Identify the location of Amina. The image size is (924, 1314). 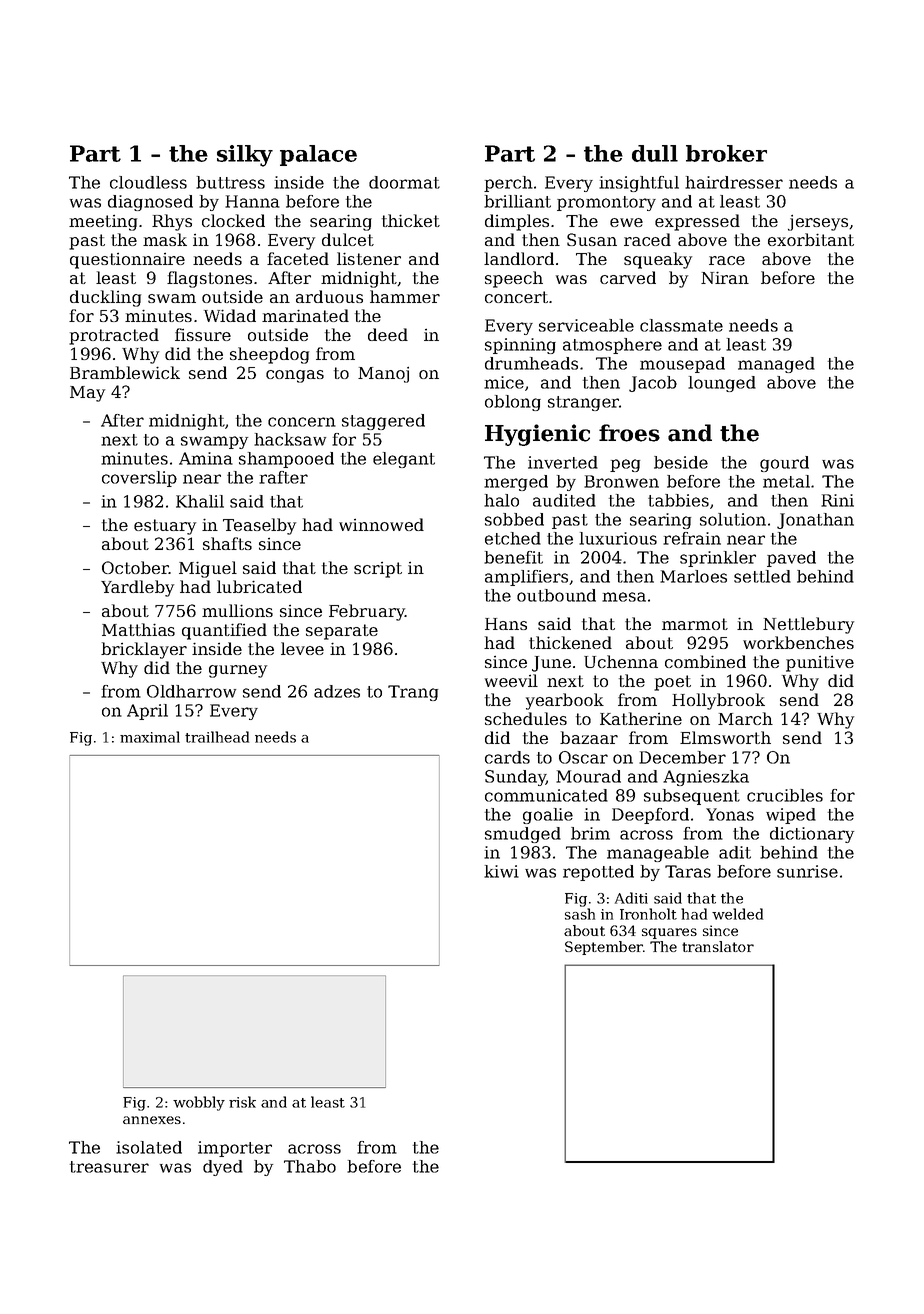
(206, 458).
